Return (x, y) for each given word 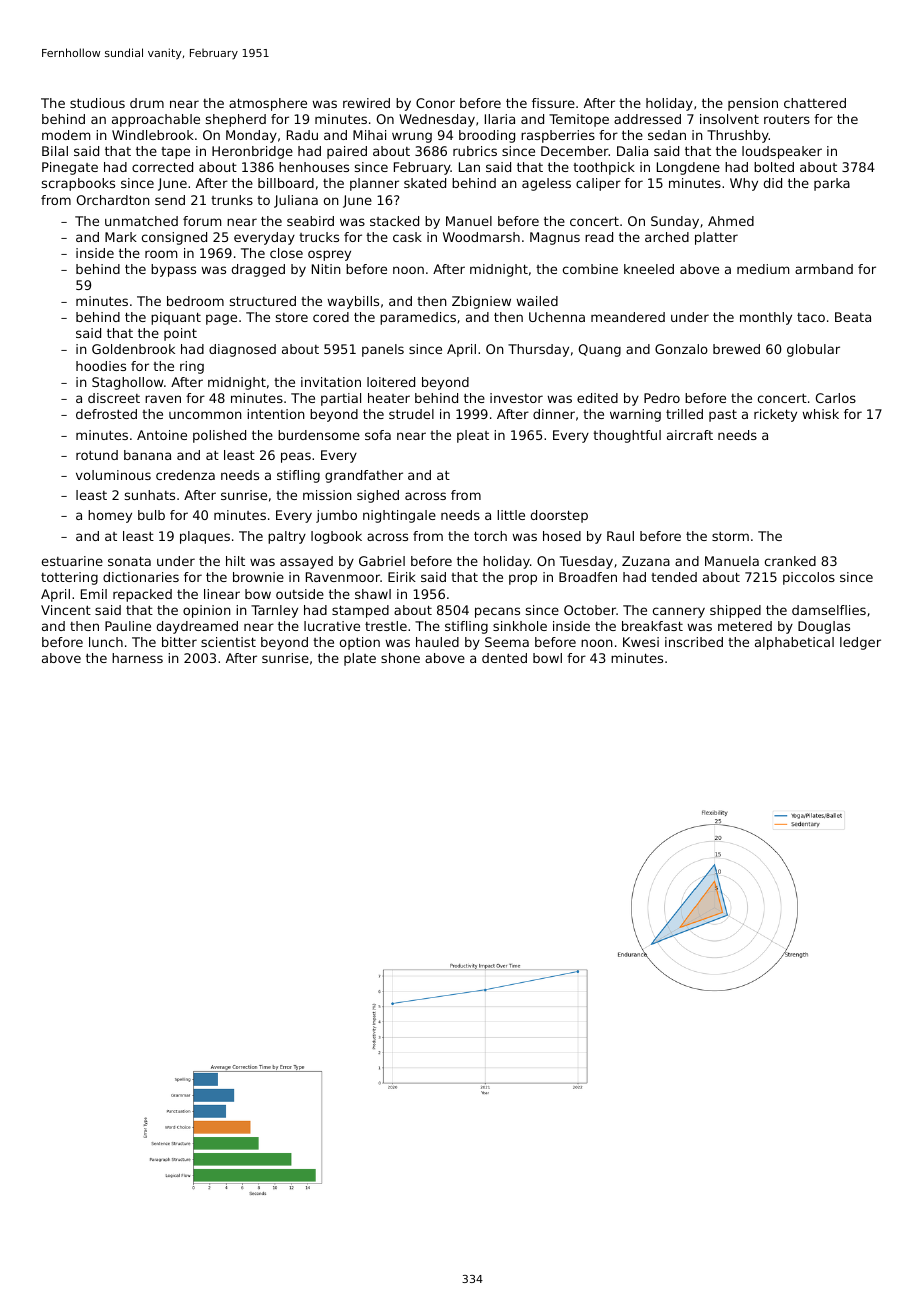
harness (137, 658)
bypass (173, 270)
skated (425, 183)
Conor (435, 103)
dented (504, 658)
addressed (647, 119)
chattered (815, 103)
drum (147, 103)
